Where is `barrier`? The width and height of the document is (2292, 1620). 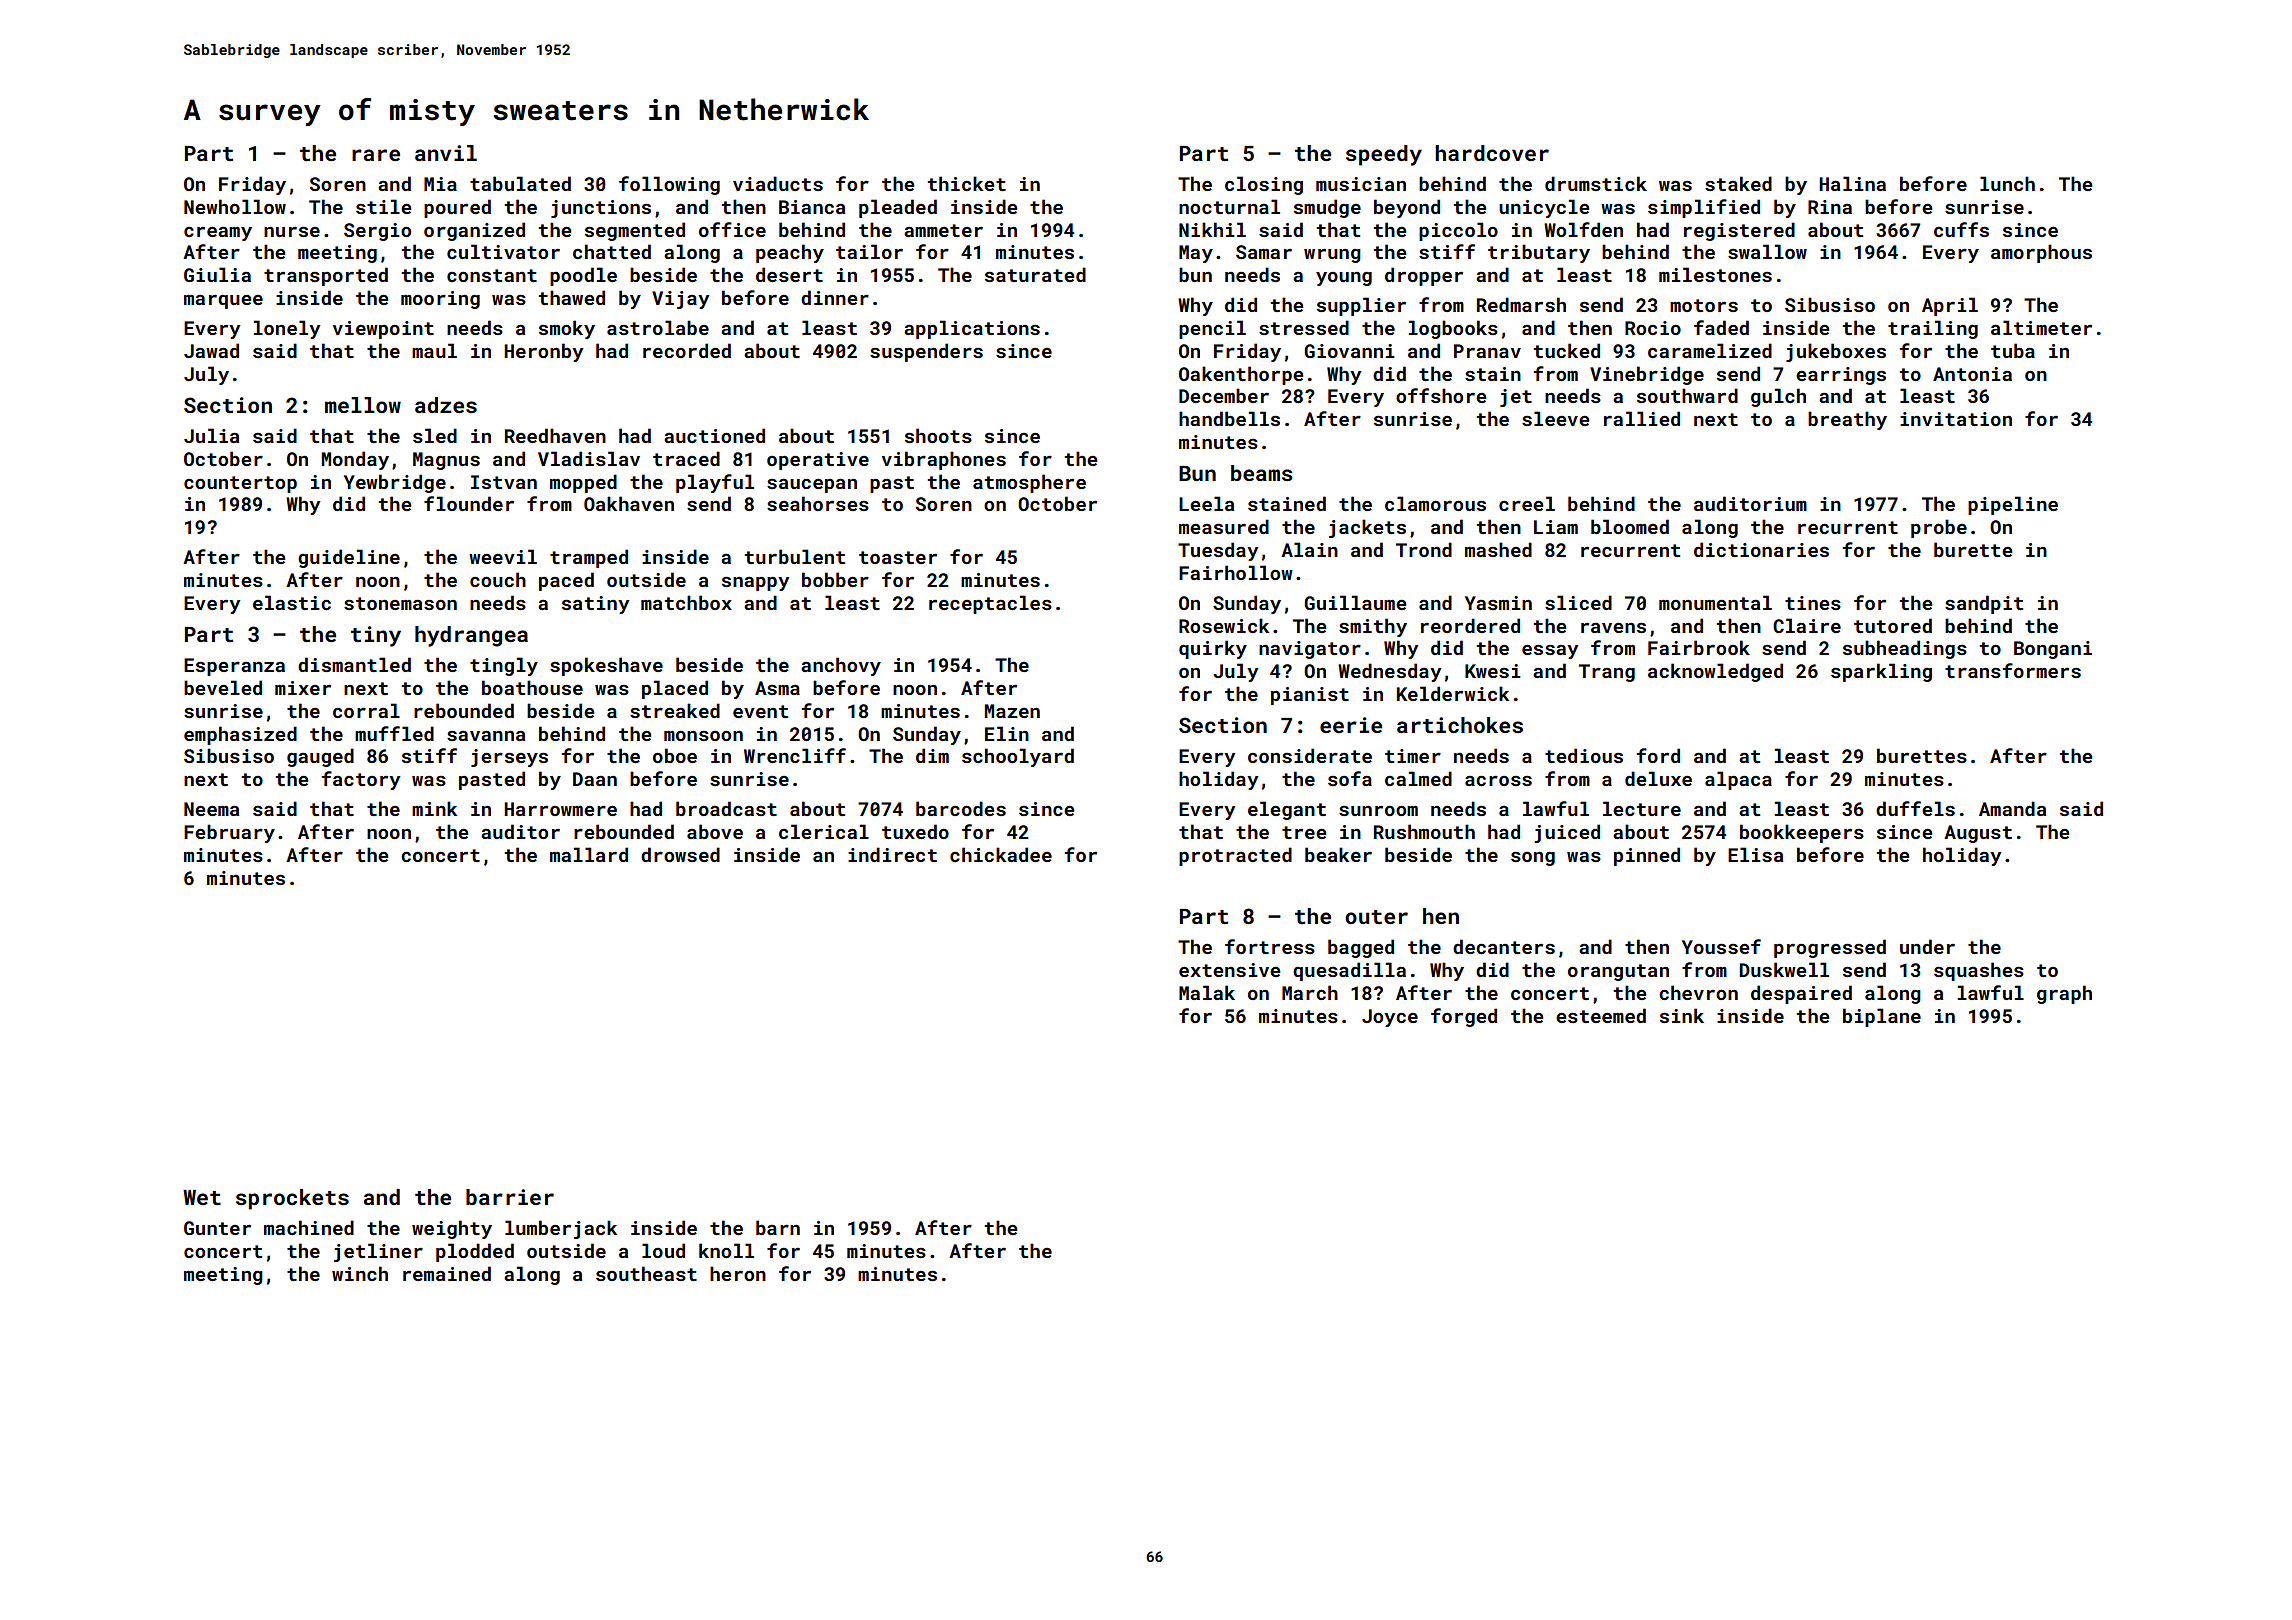 barrier is located at coordinates (510, 1197).
